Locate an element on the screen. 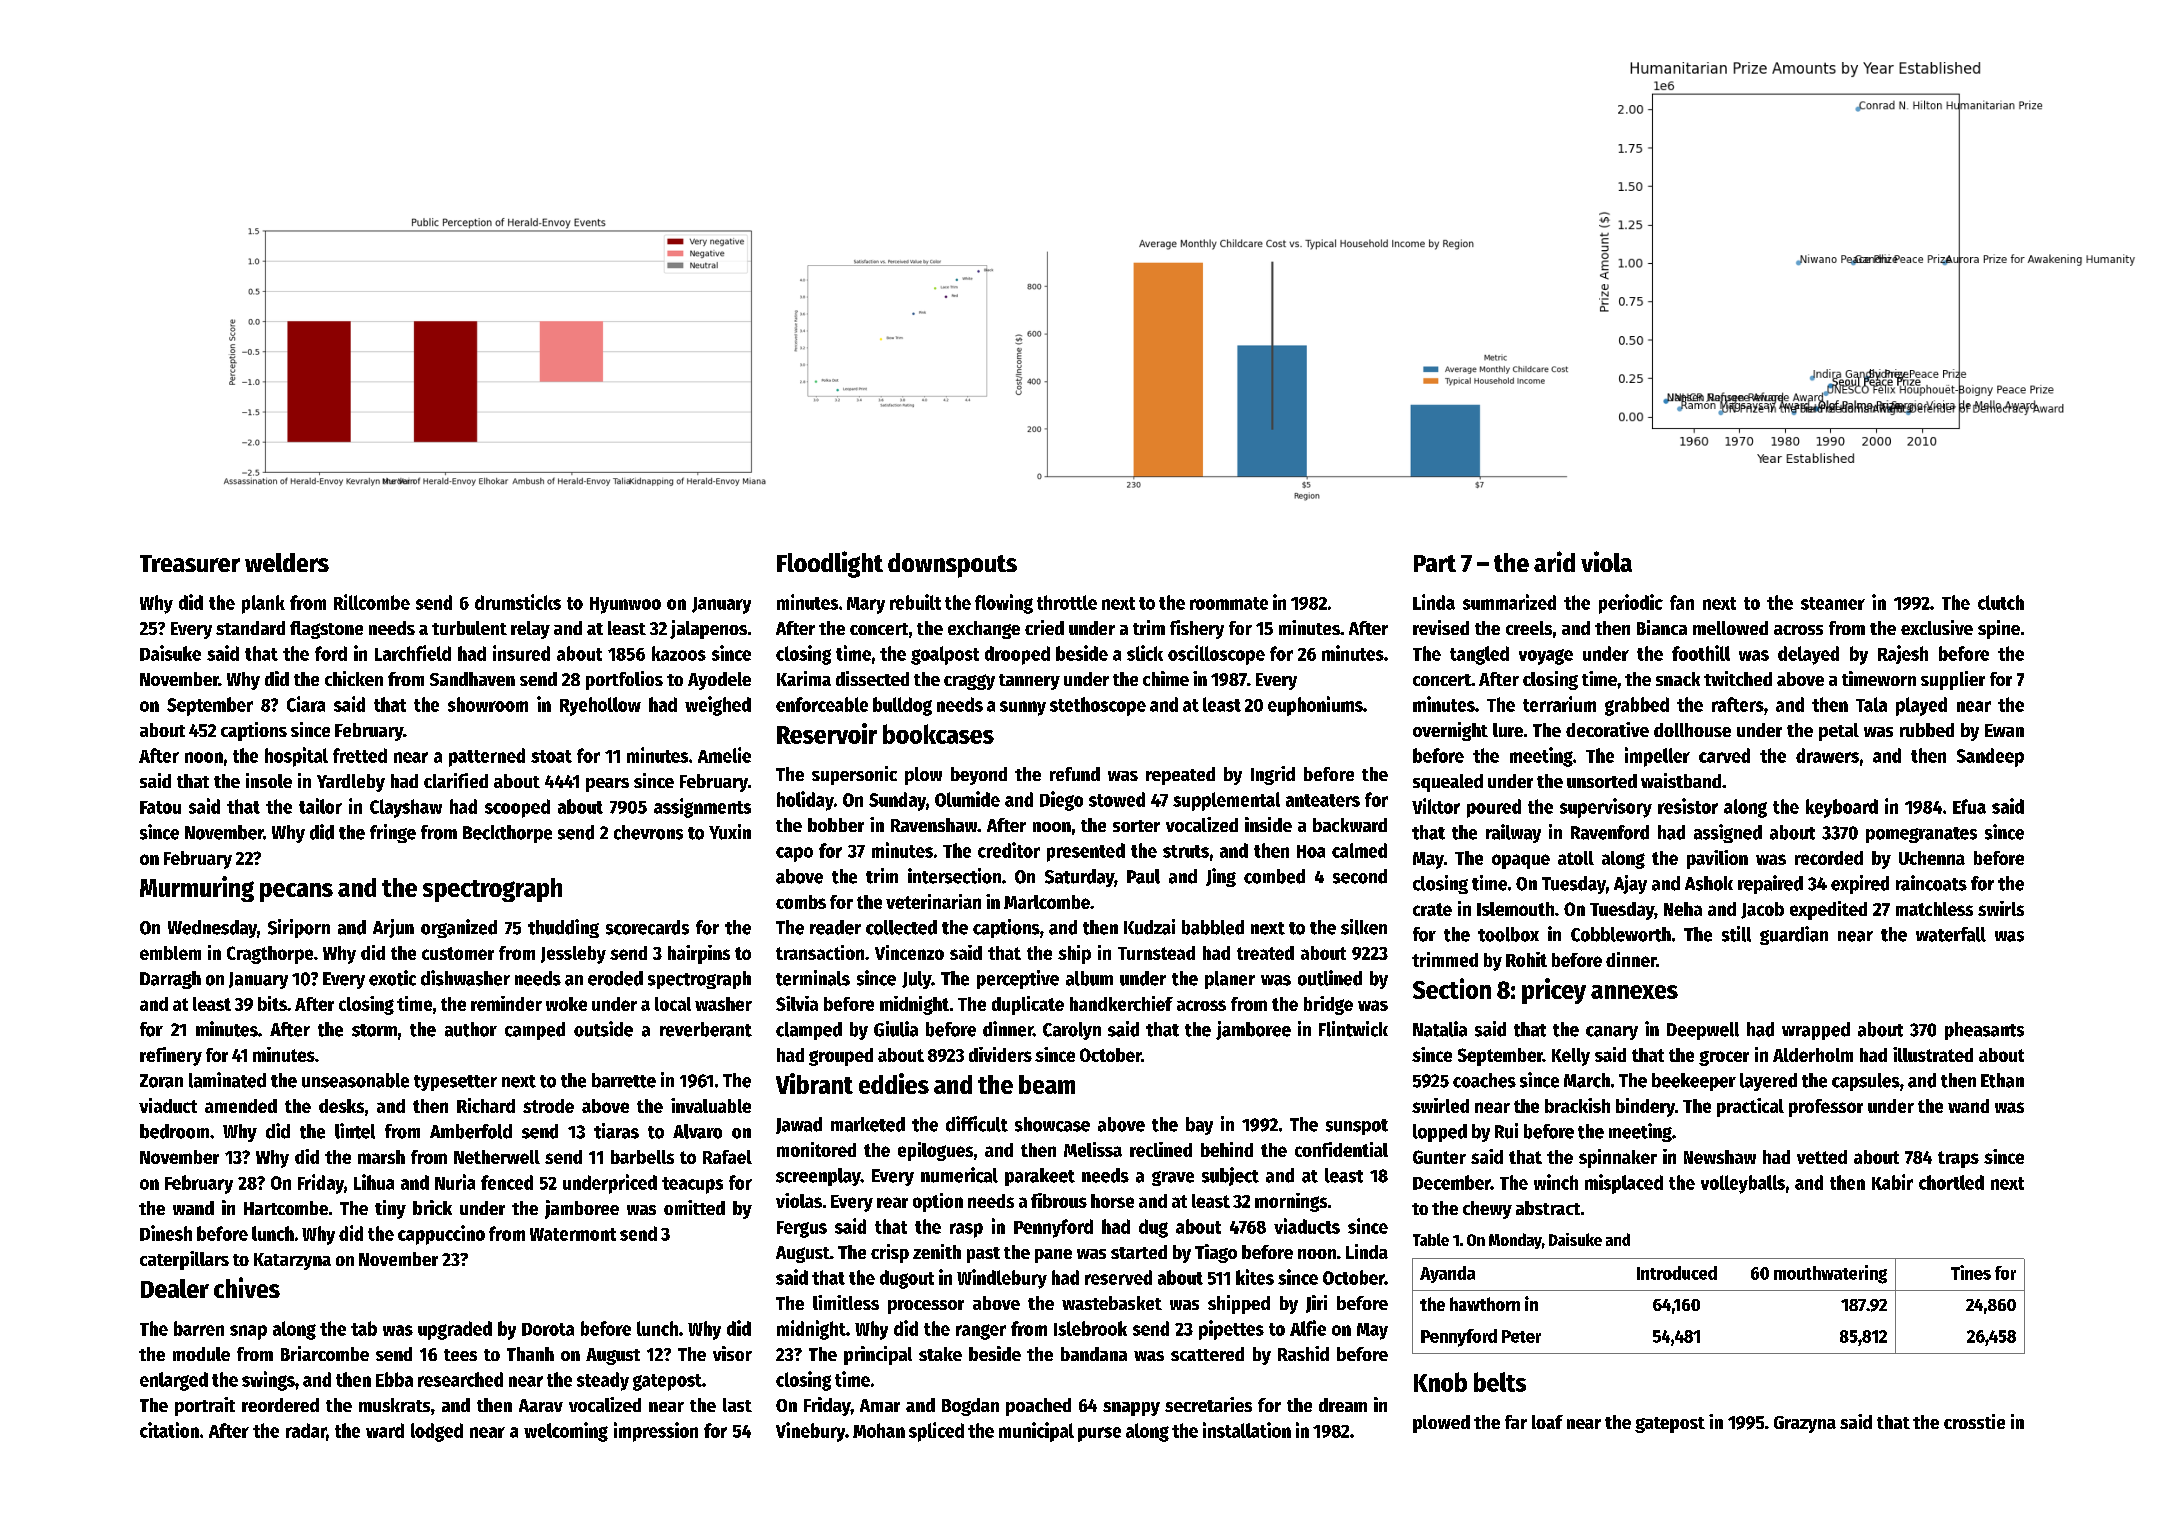 This screenshot has width=2164, height=1530. mornings is located at coordinates (1291, 1202).
